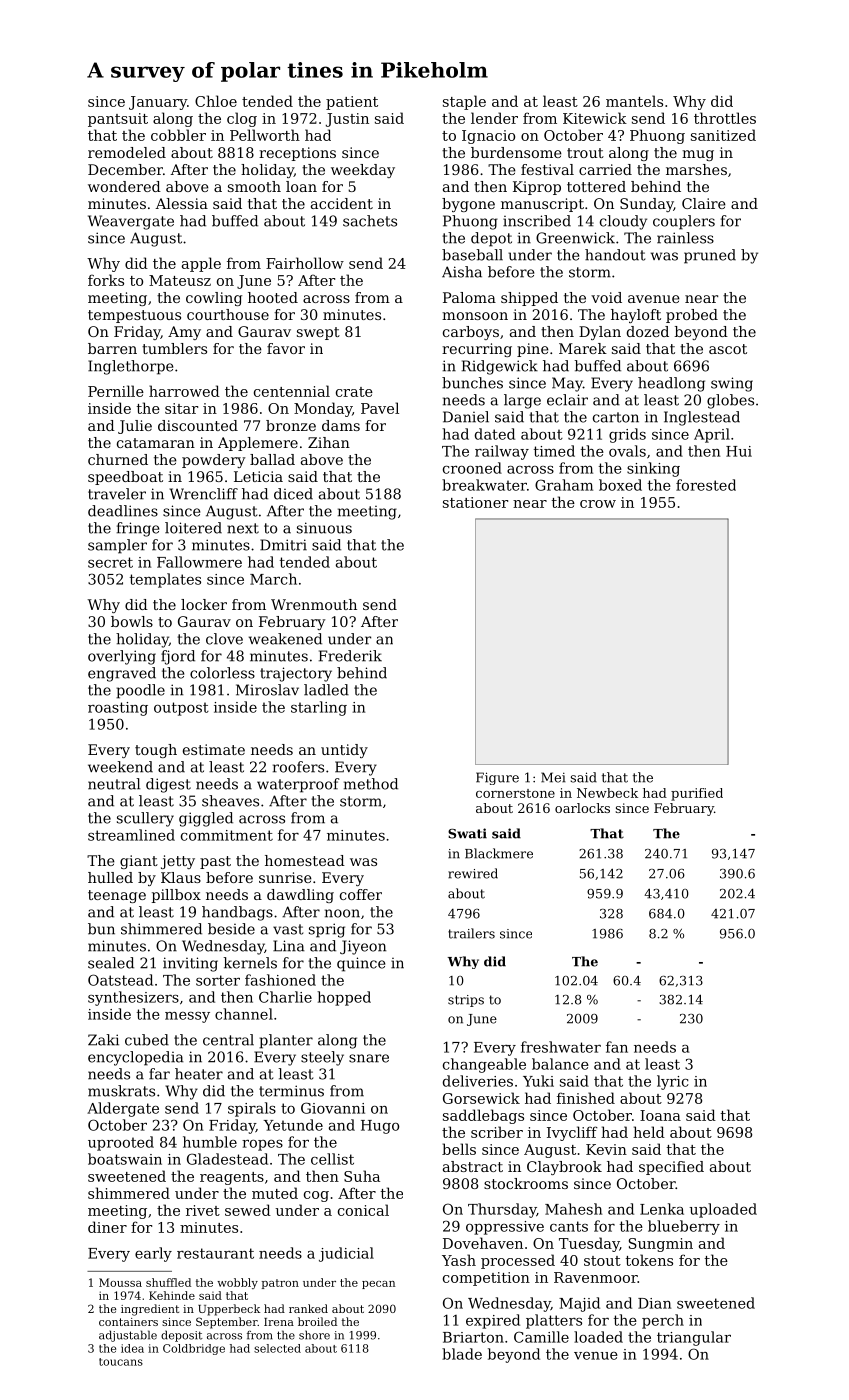  What do you see at coordinates (694, 1338) in the screenshot?
I see `triangular` at bounding box center [694, 1338].
